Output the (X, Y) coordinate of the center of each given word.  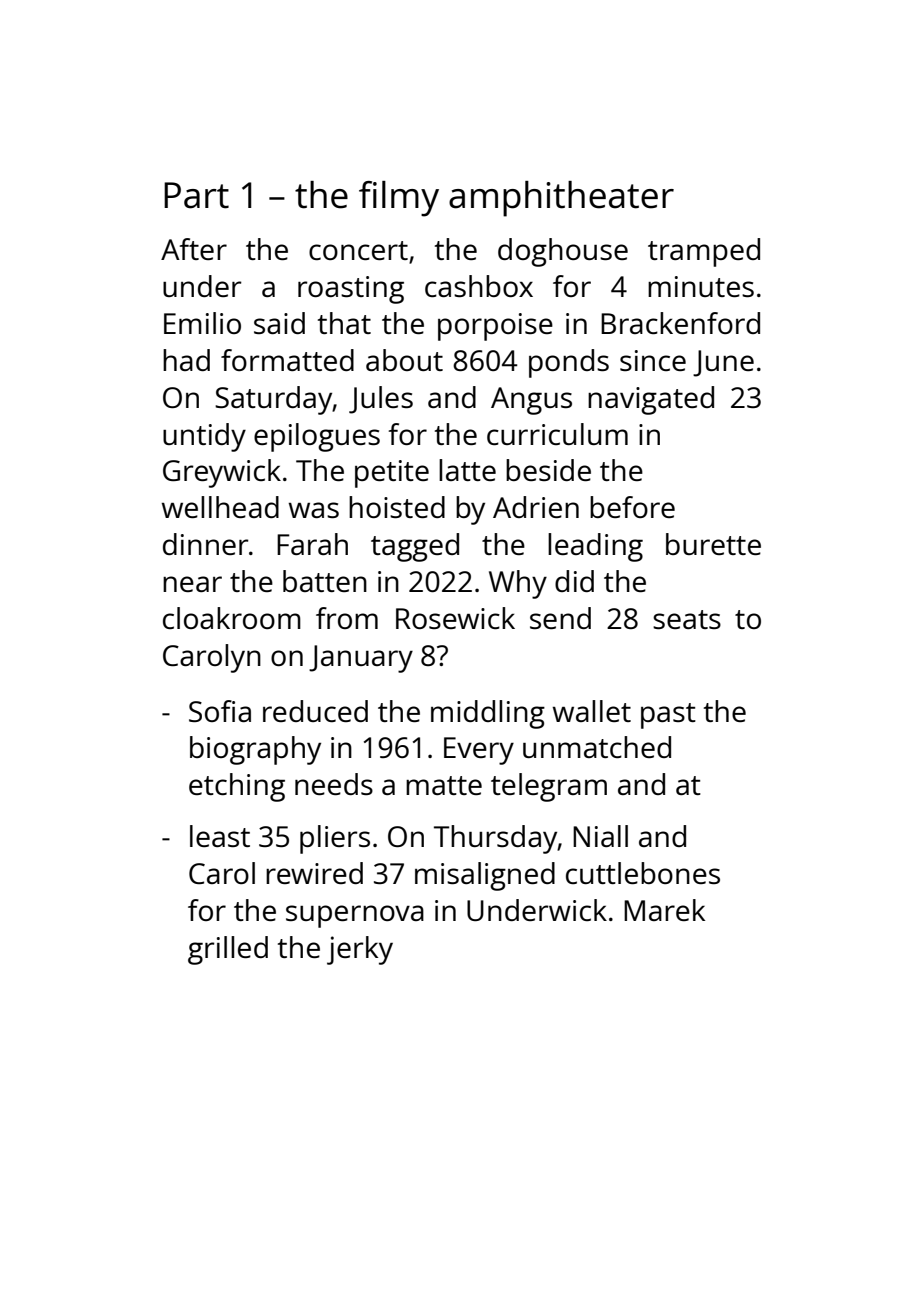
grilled (228, 950)
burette (713, 544)
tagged (415, 547)
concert (358, 250)
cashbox (479, 286)
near (192, 584)
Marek (664, 910)
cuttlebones (643, 873)
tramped (704, 252)
